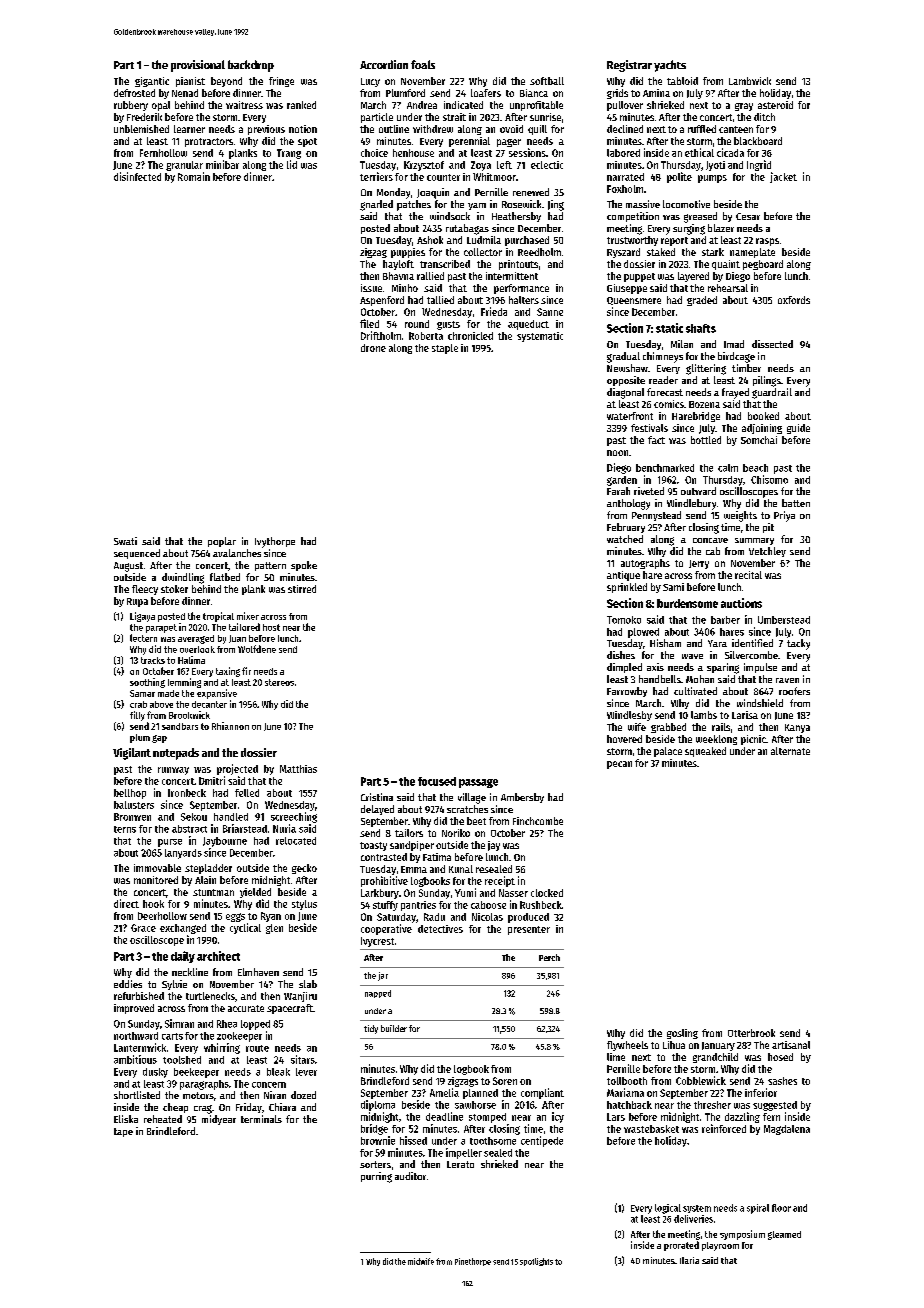 The height and width of the screenshot is (1308, 924). I want to click on Vigilant, so click(132, 754).
